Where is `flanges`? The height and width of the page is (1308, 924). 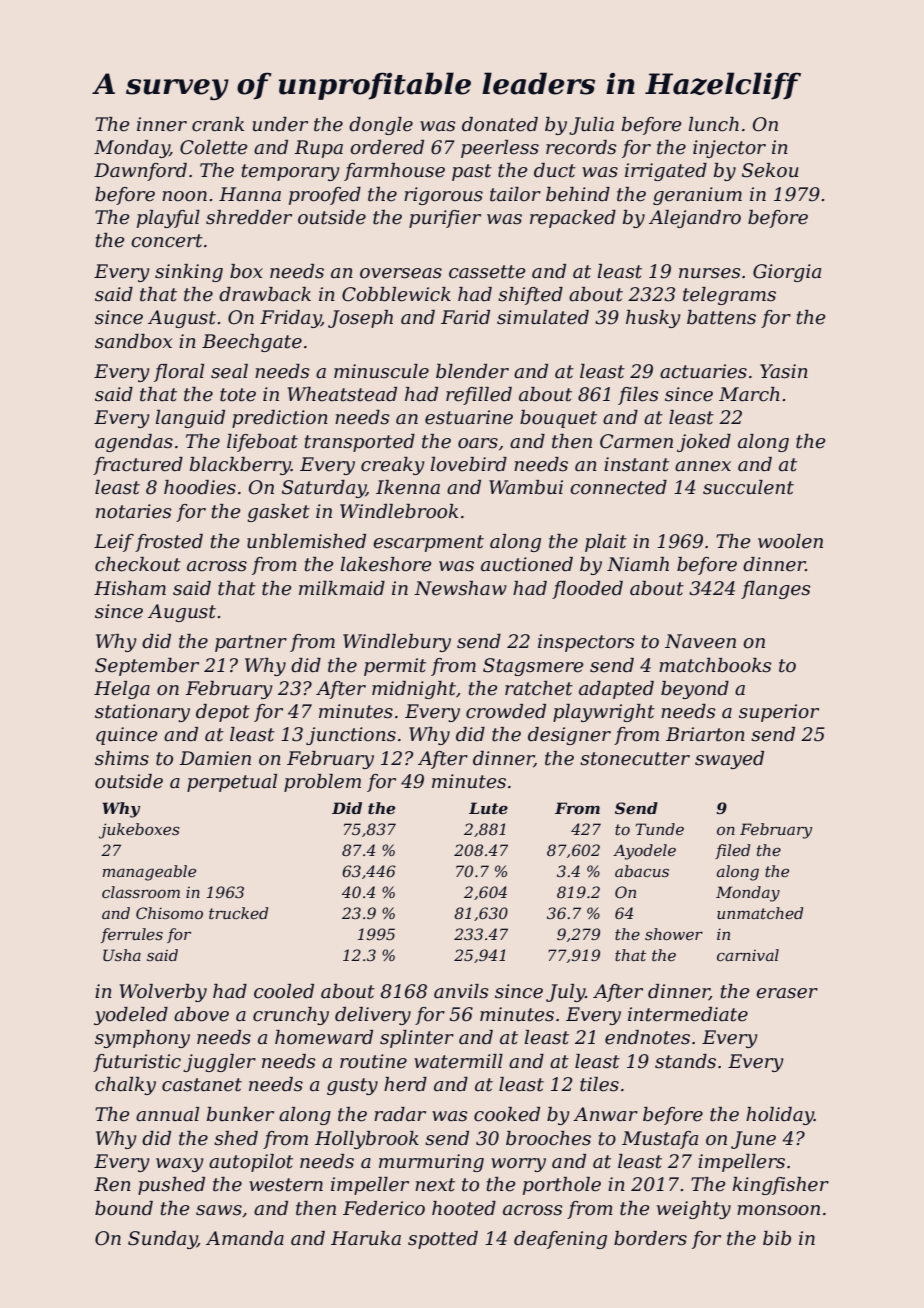 flanges is located at coordinates (775, 590).
